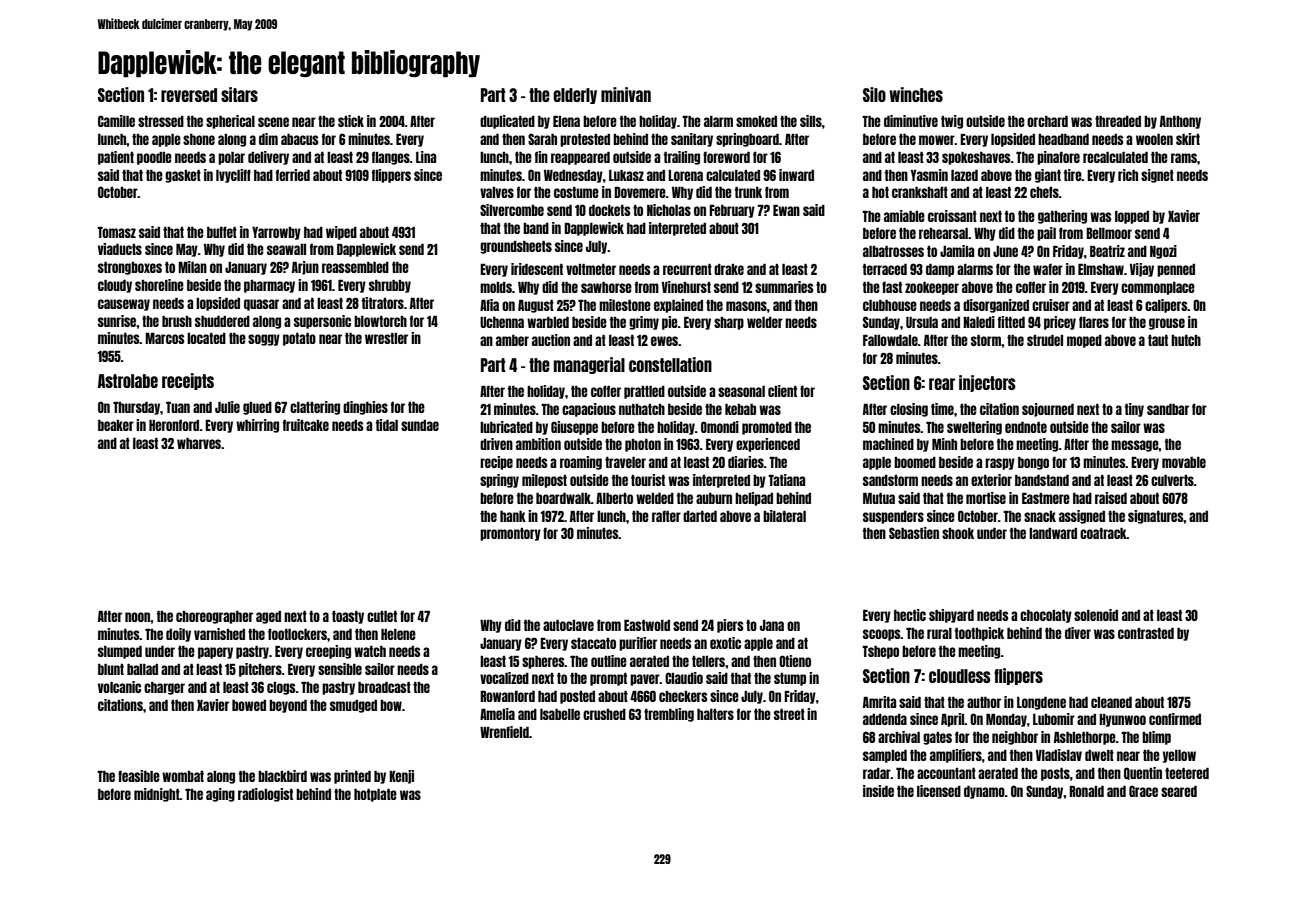  What do you see at coordinates (625, 305) in the screenshot?
I see `milestone` at bounding box center [625, 305].
